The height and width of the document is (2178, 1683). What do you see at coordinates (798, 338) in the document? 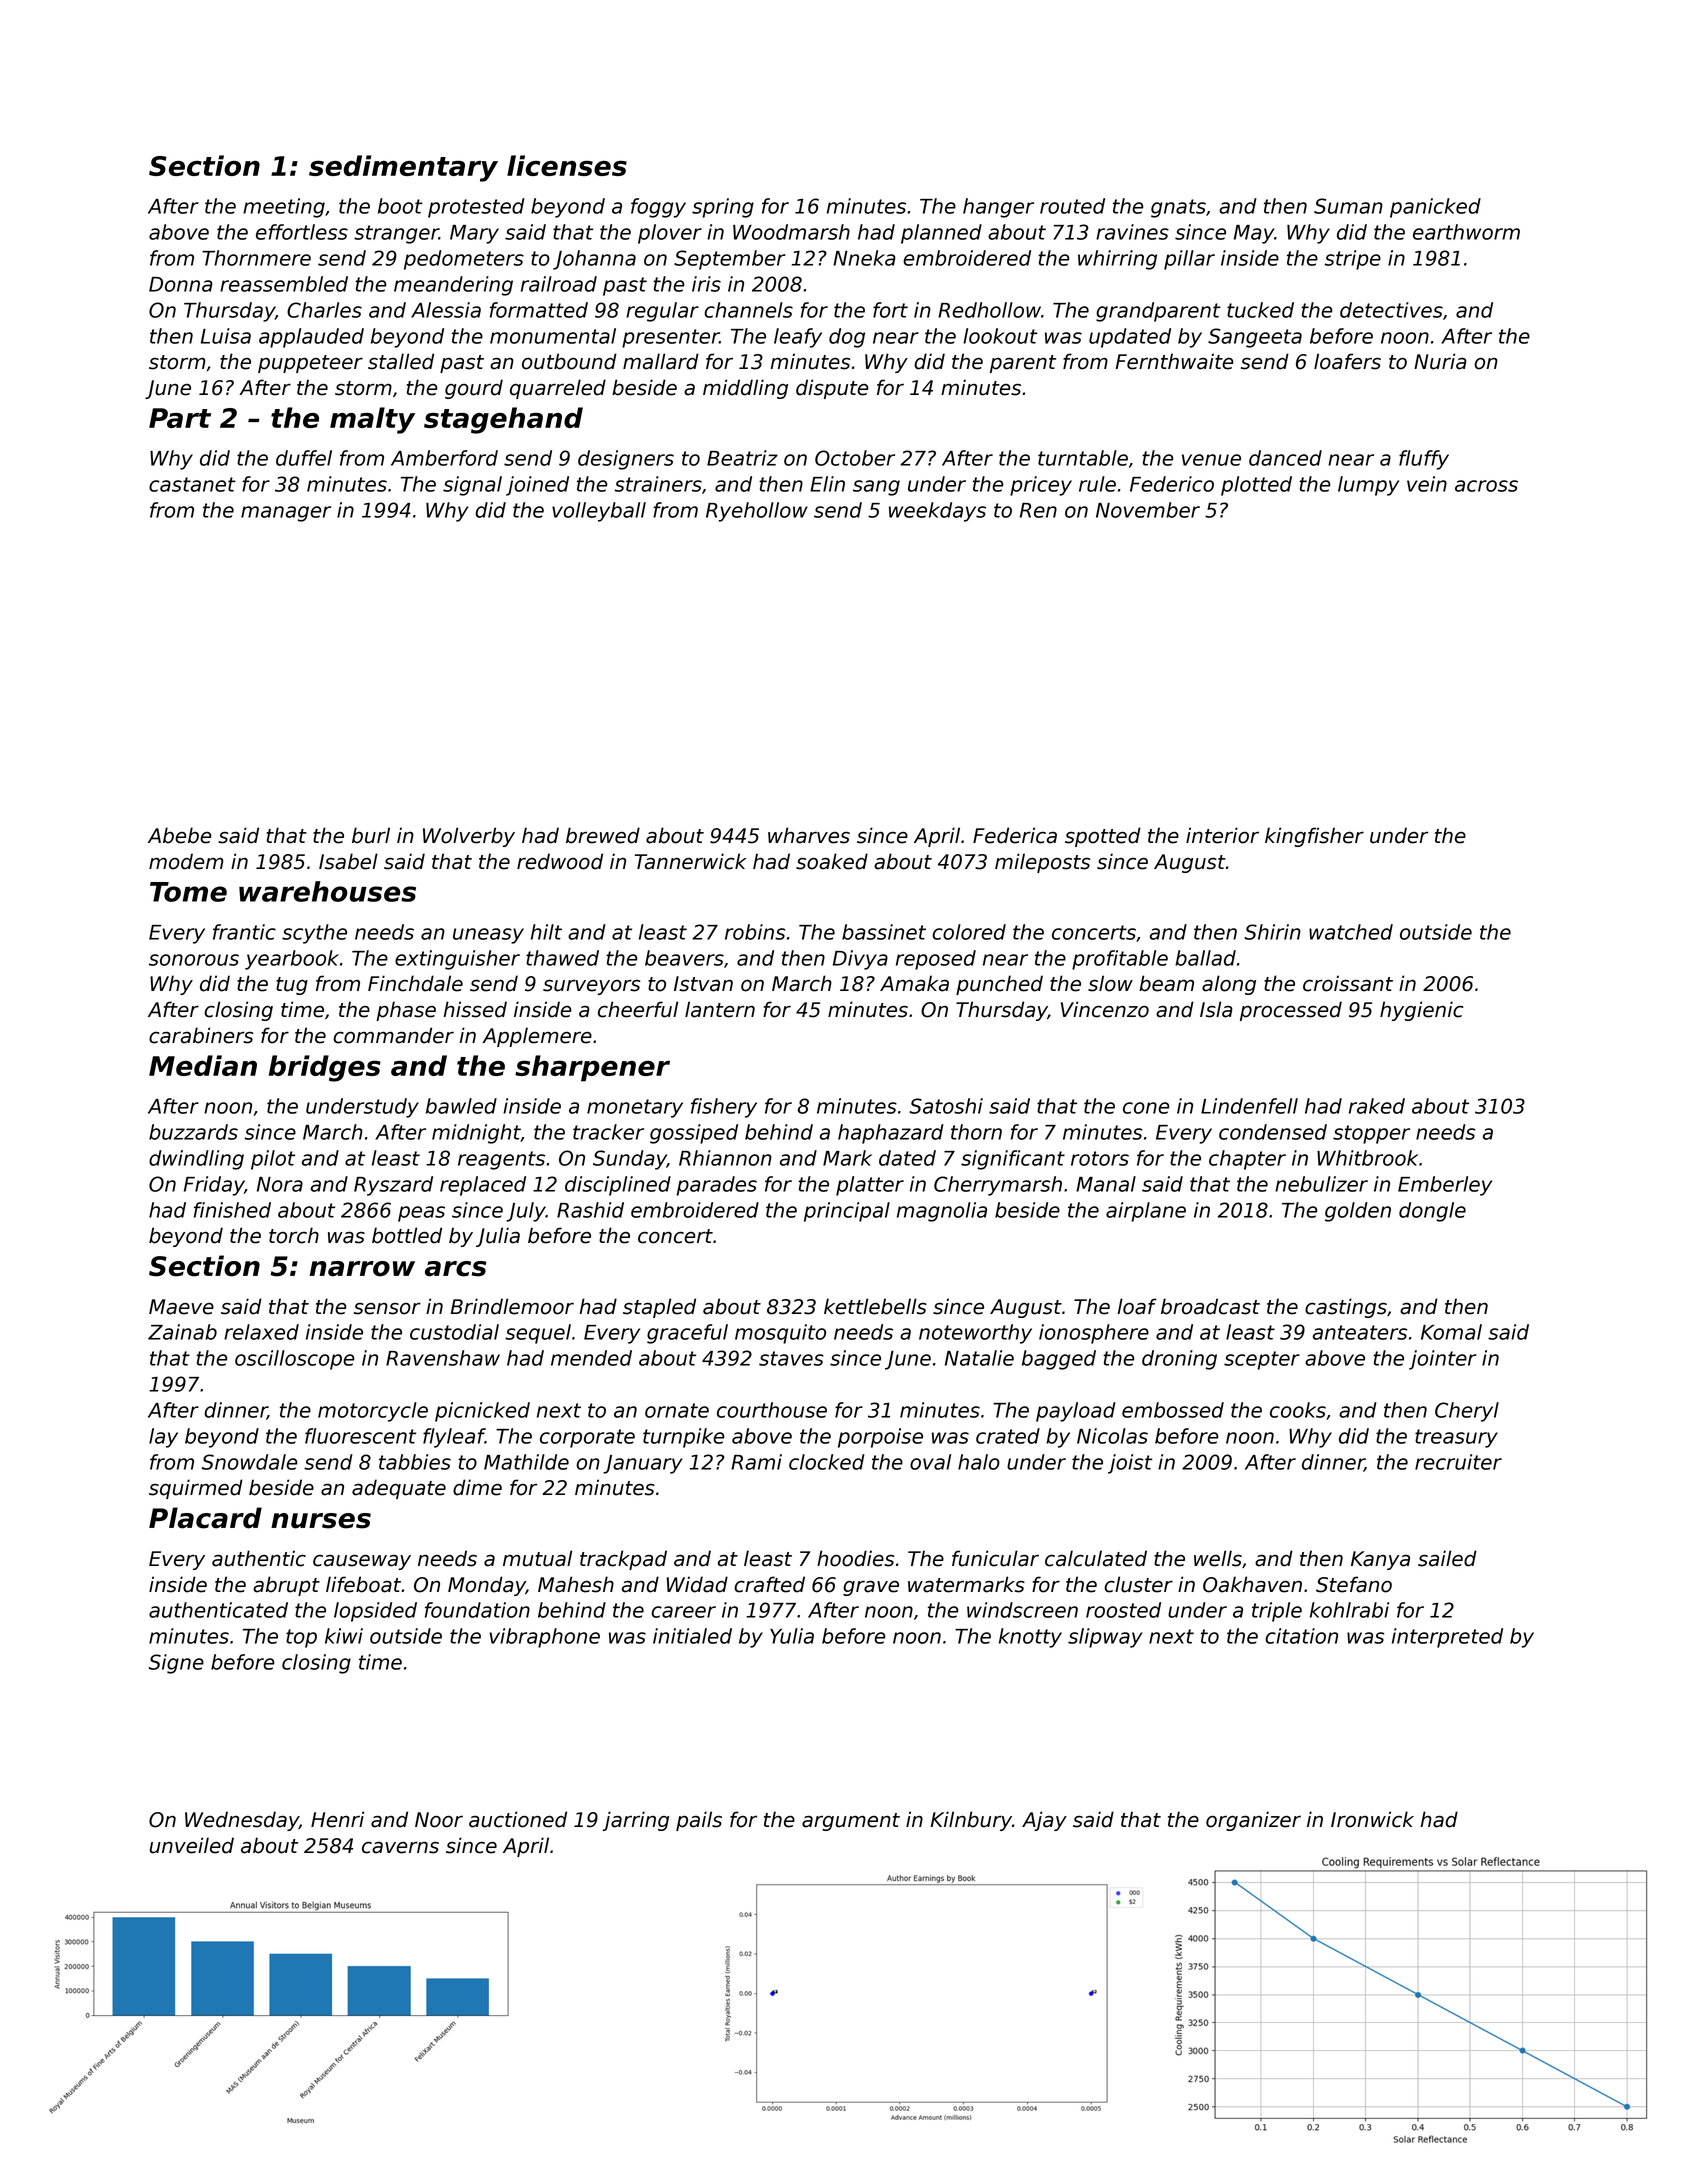
I see `leafy` at bounding box center [798, 338].
